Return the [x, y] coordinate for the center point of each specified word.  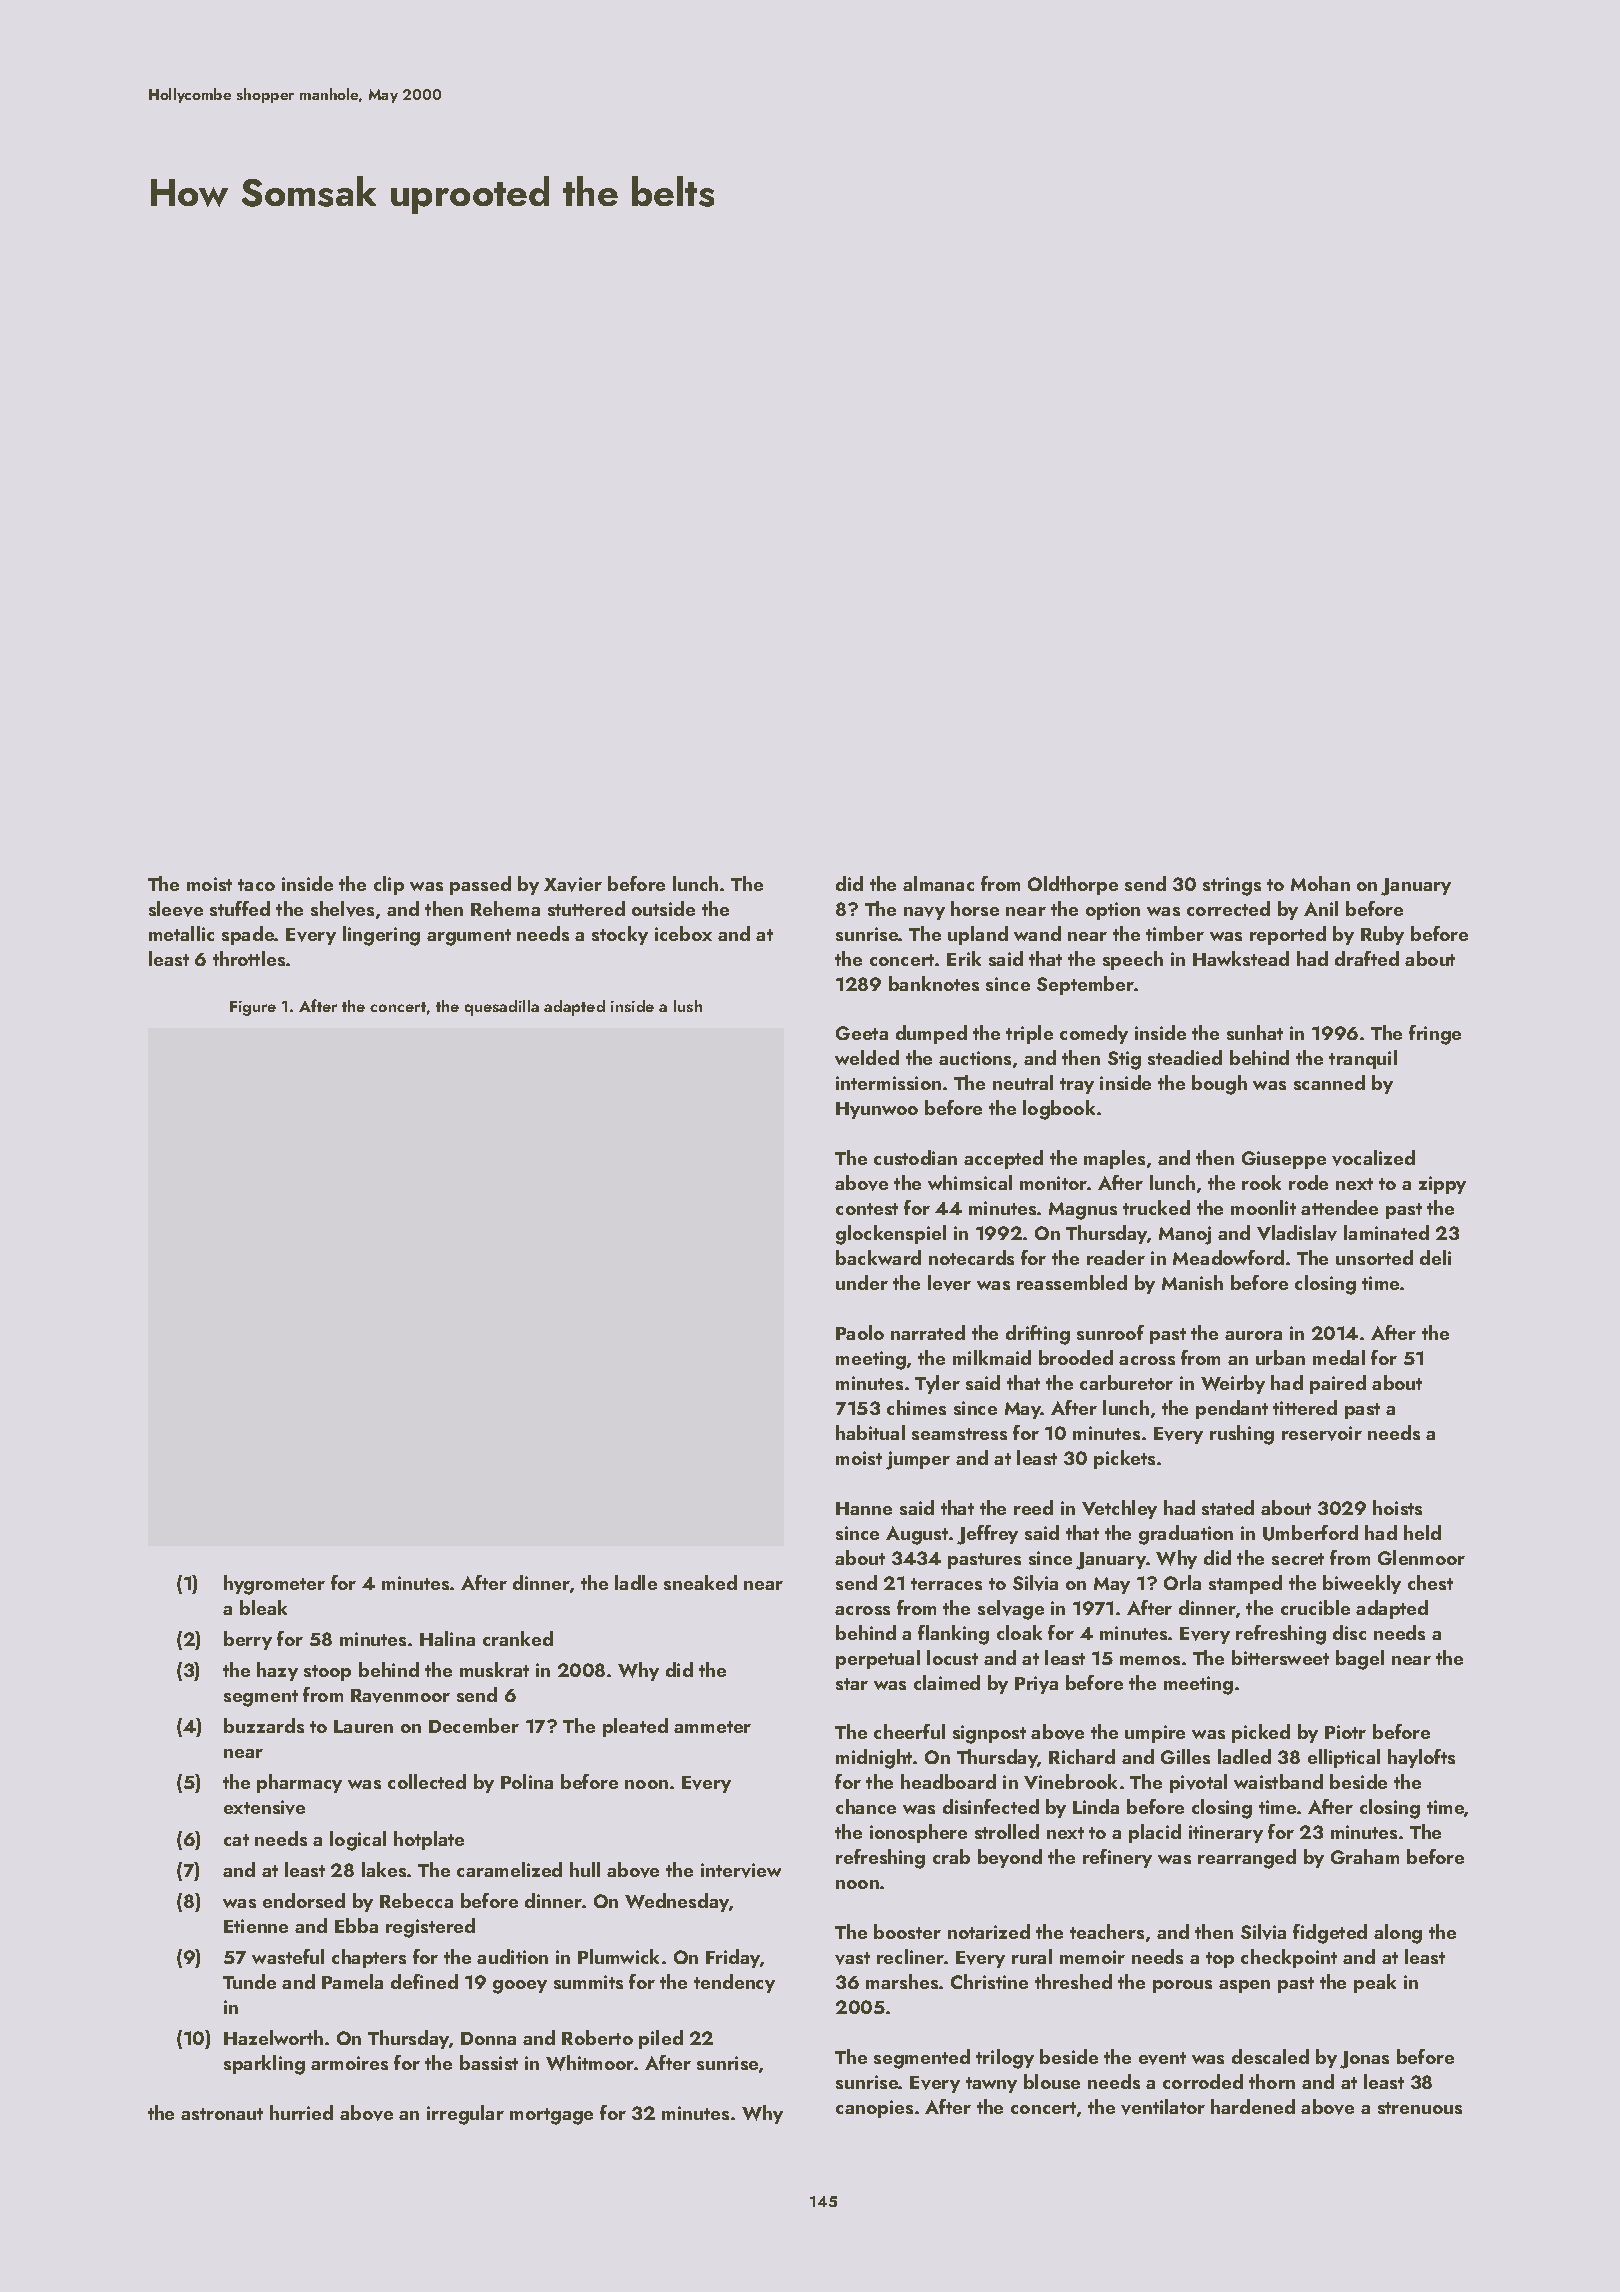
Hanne [864, 1508]
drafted [1367, 958]
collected [427, 1781]
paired [1338, 1384]
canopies [874, 2109]
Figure [253, 1008]
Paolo [860, 1332]
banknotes [934, 983]
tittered [1305, 1407]
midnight [875, 1759]
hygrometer [274, 1585]
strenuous [1420, 2108]
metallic [181, 933]
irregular [465, 2115]
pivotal [1198, 1783]
